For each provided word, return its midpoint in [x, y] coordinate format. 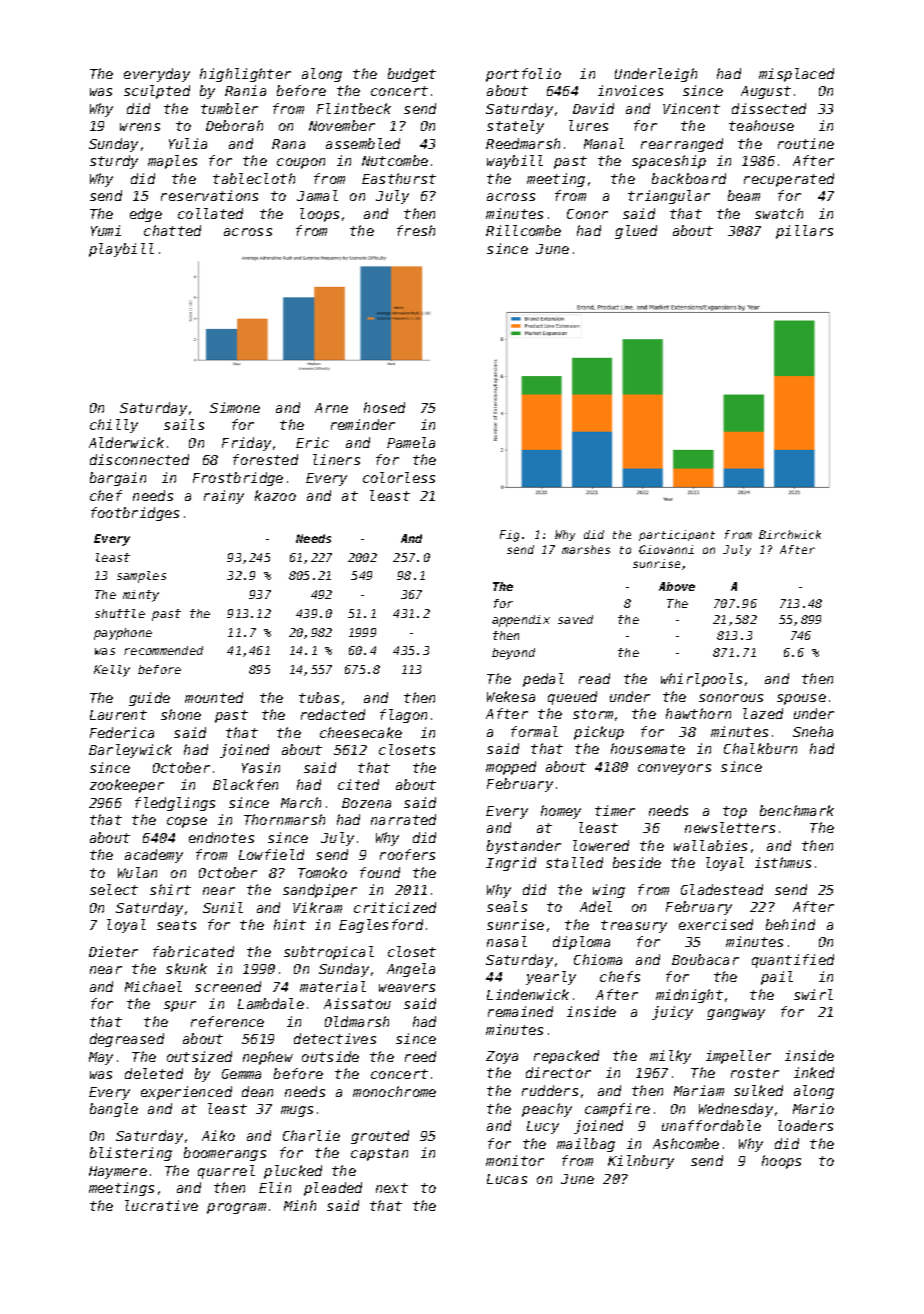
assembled [363, 143]
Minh [300, 1205]
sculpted [157, 92]
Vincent [691, 108]
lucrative [161, 1205]
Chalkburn [760, 748]
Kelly [112, 671]
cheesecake [361, 732]
